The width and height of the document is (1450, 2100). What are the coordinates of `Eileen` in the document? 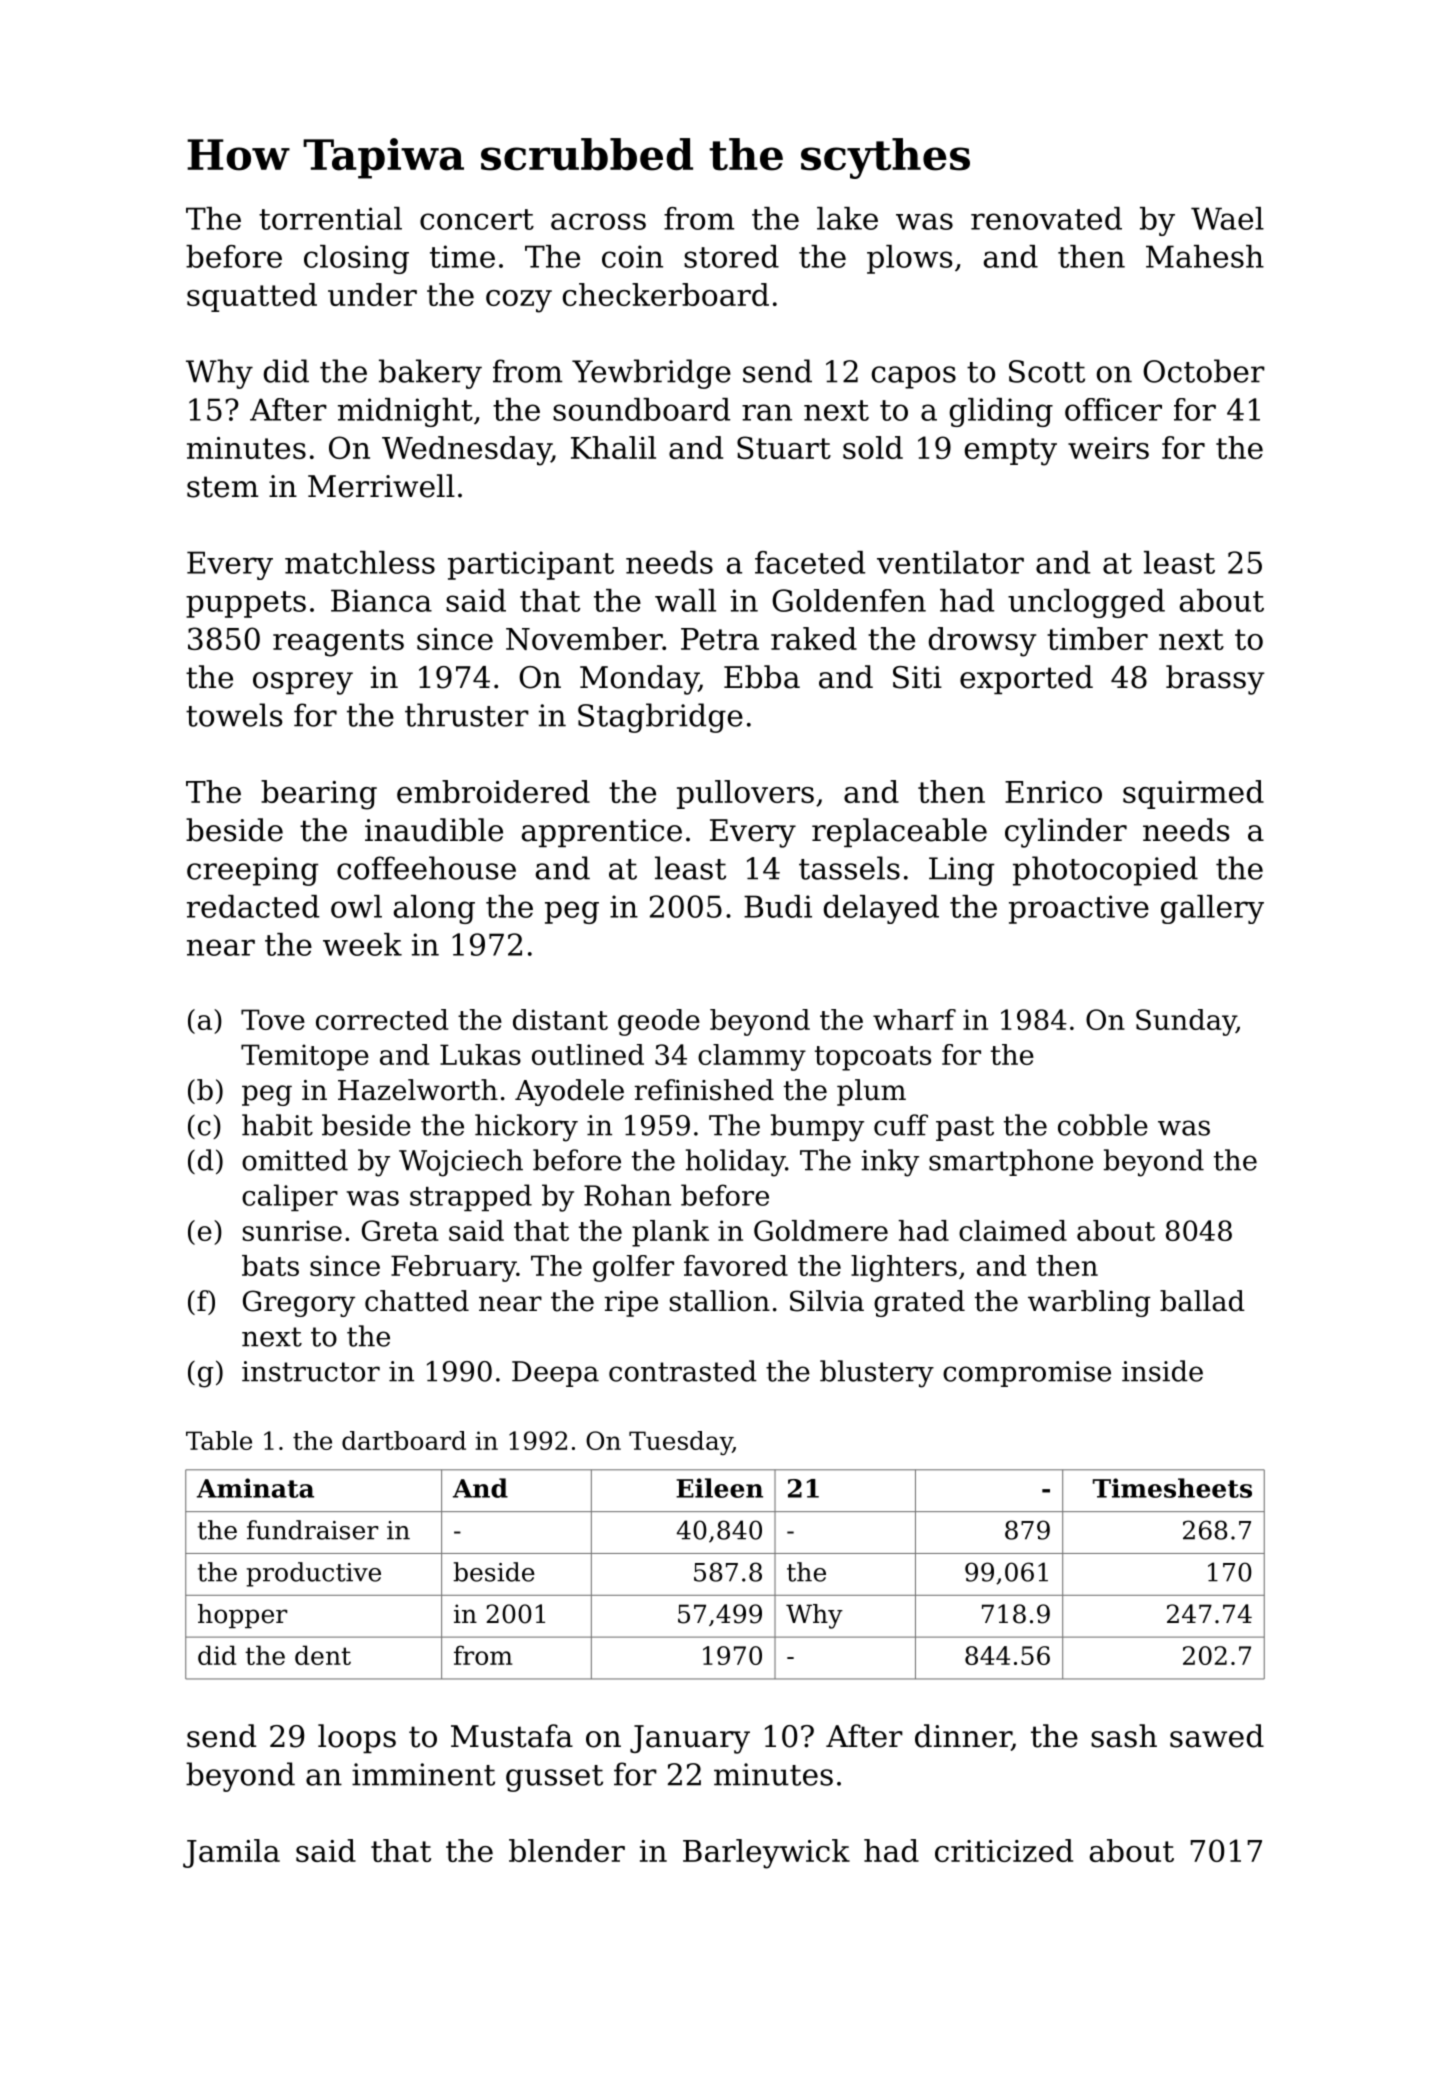 It's located at (719, 1488).
